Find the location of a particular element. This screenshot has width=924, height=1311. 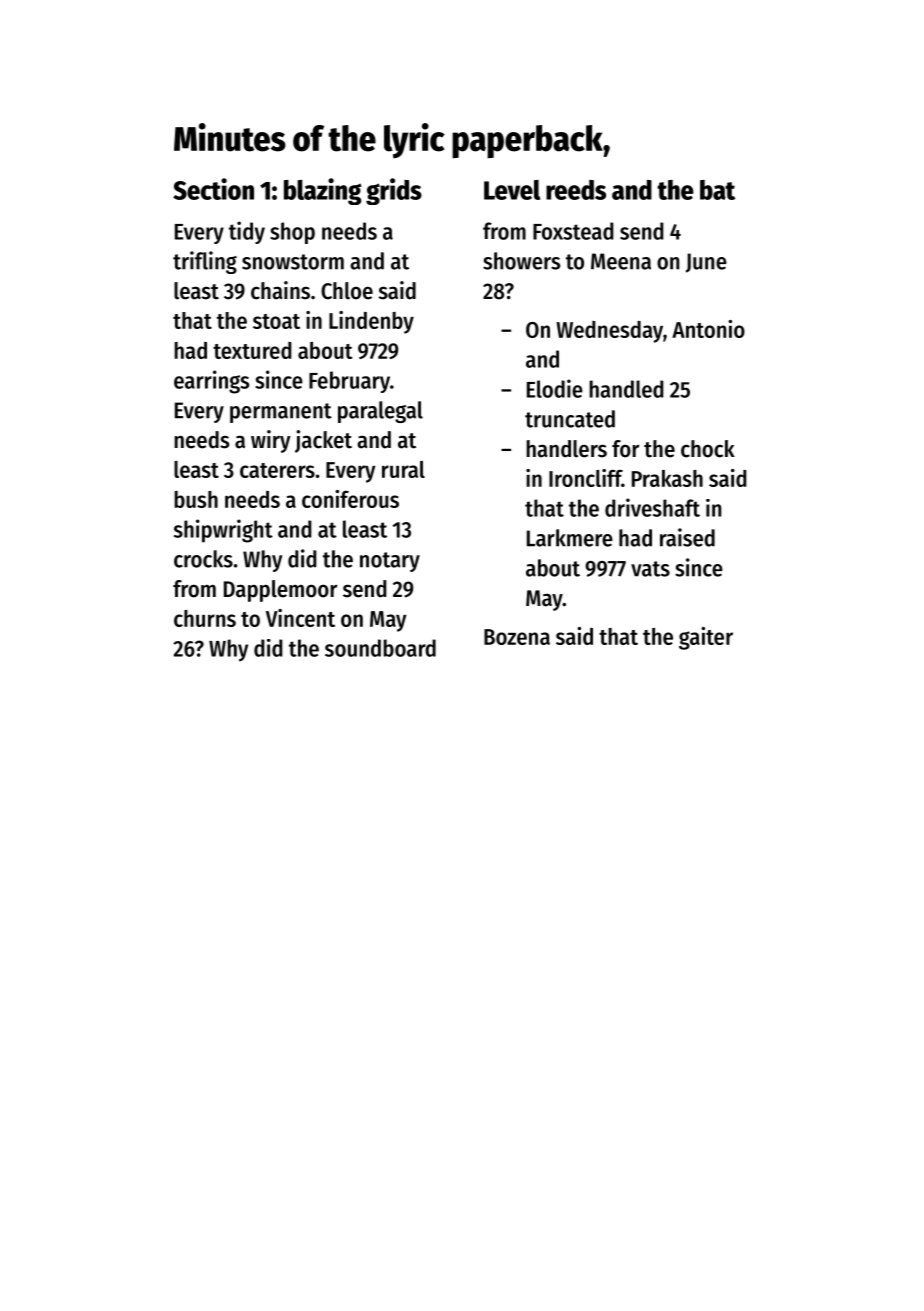

permanent is located at coordinates (281, 413).
